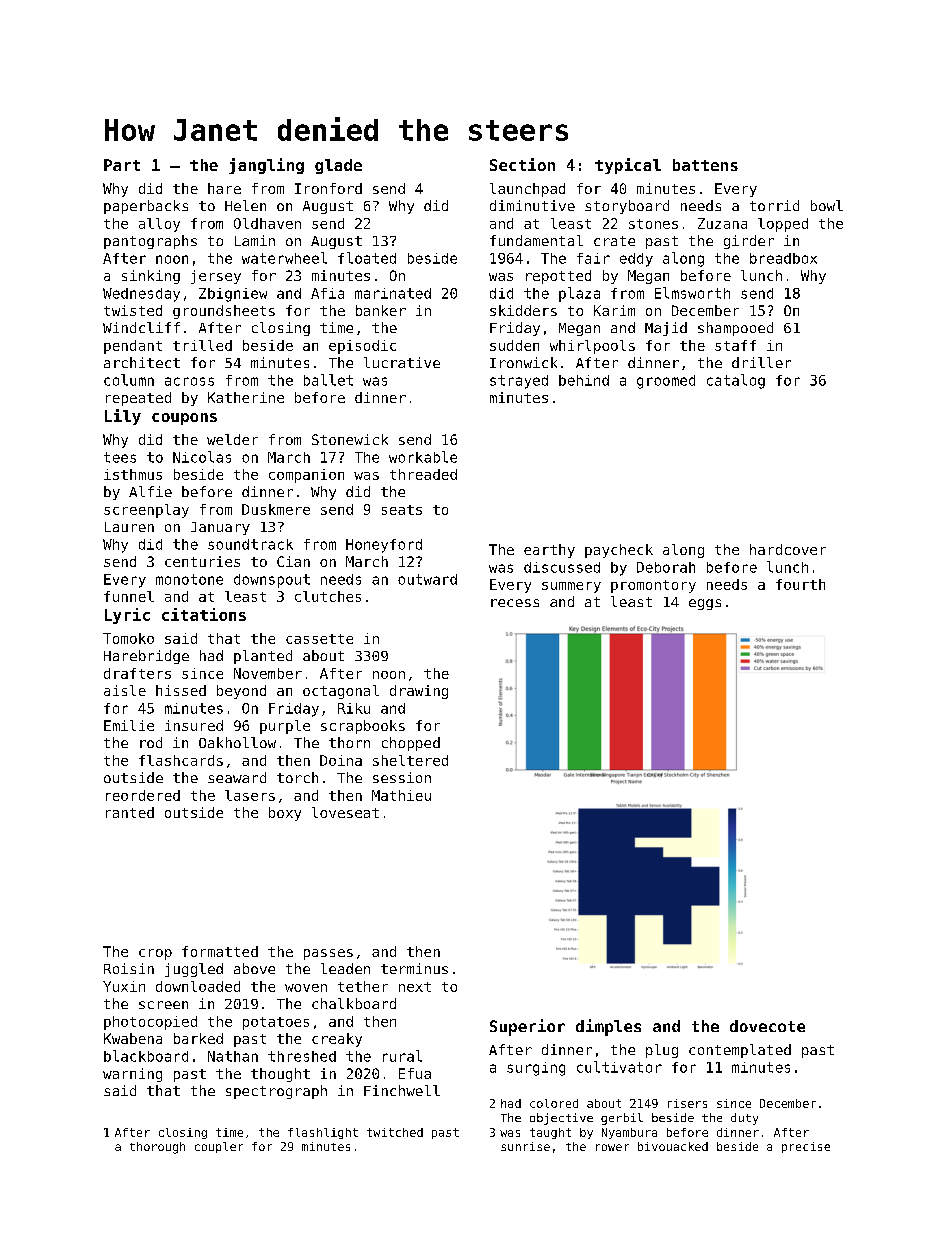  Describe the element at coordinates (120, 457) in the image. I see `tees` at that location.
